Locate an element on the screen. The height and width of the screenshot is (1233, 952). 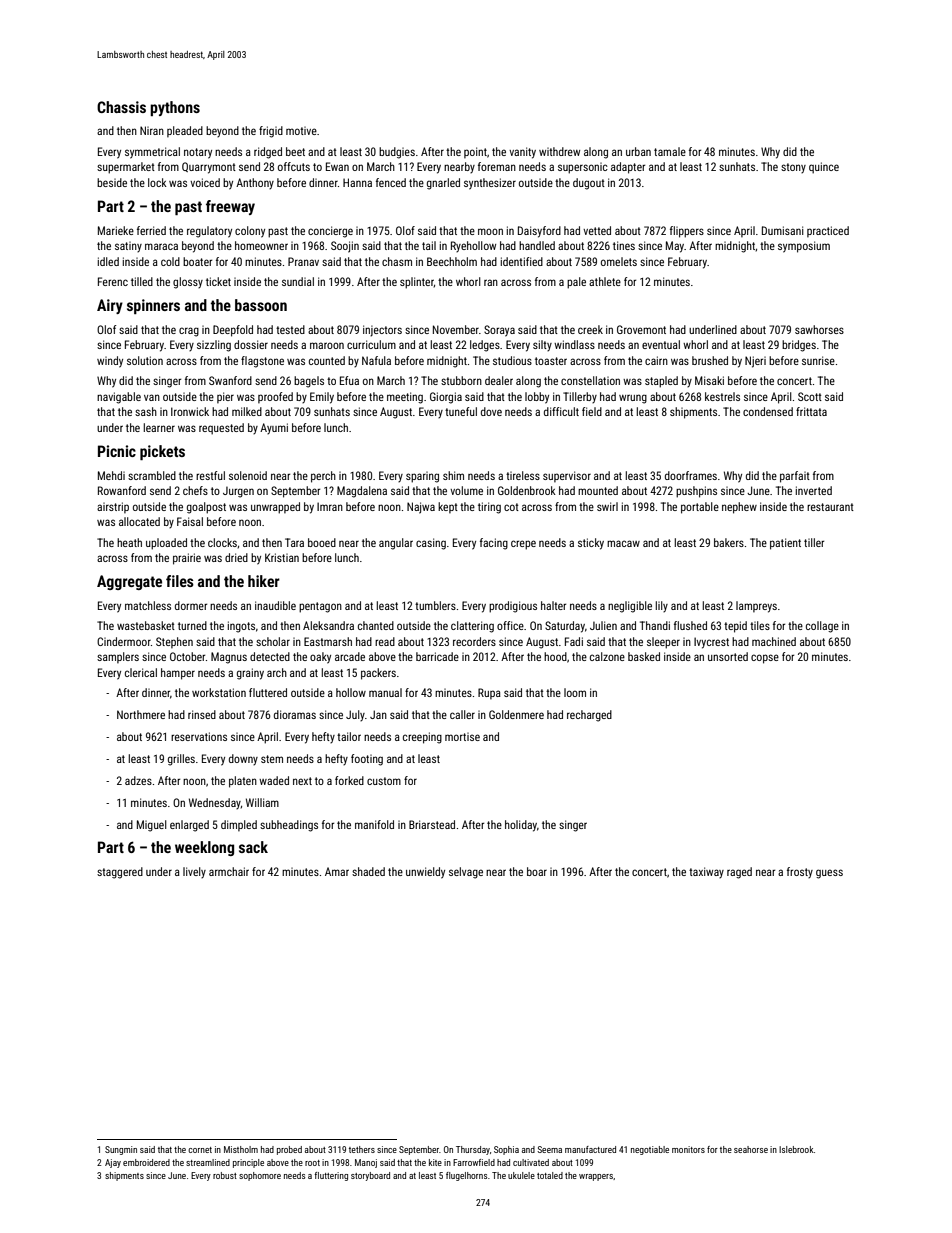
Amar is located at coordinates (337, 871).
